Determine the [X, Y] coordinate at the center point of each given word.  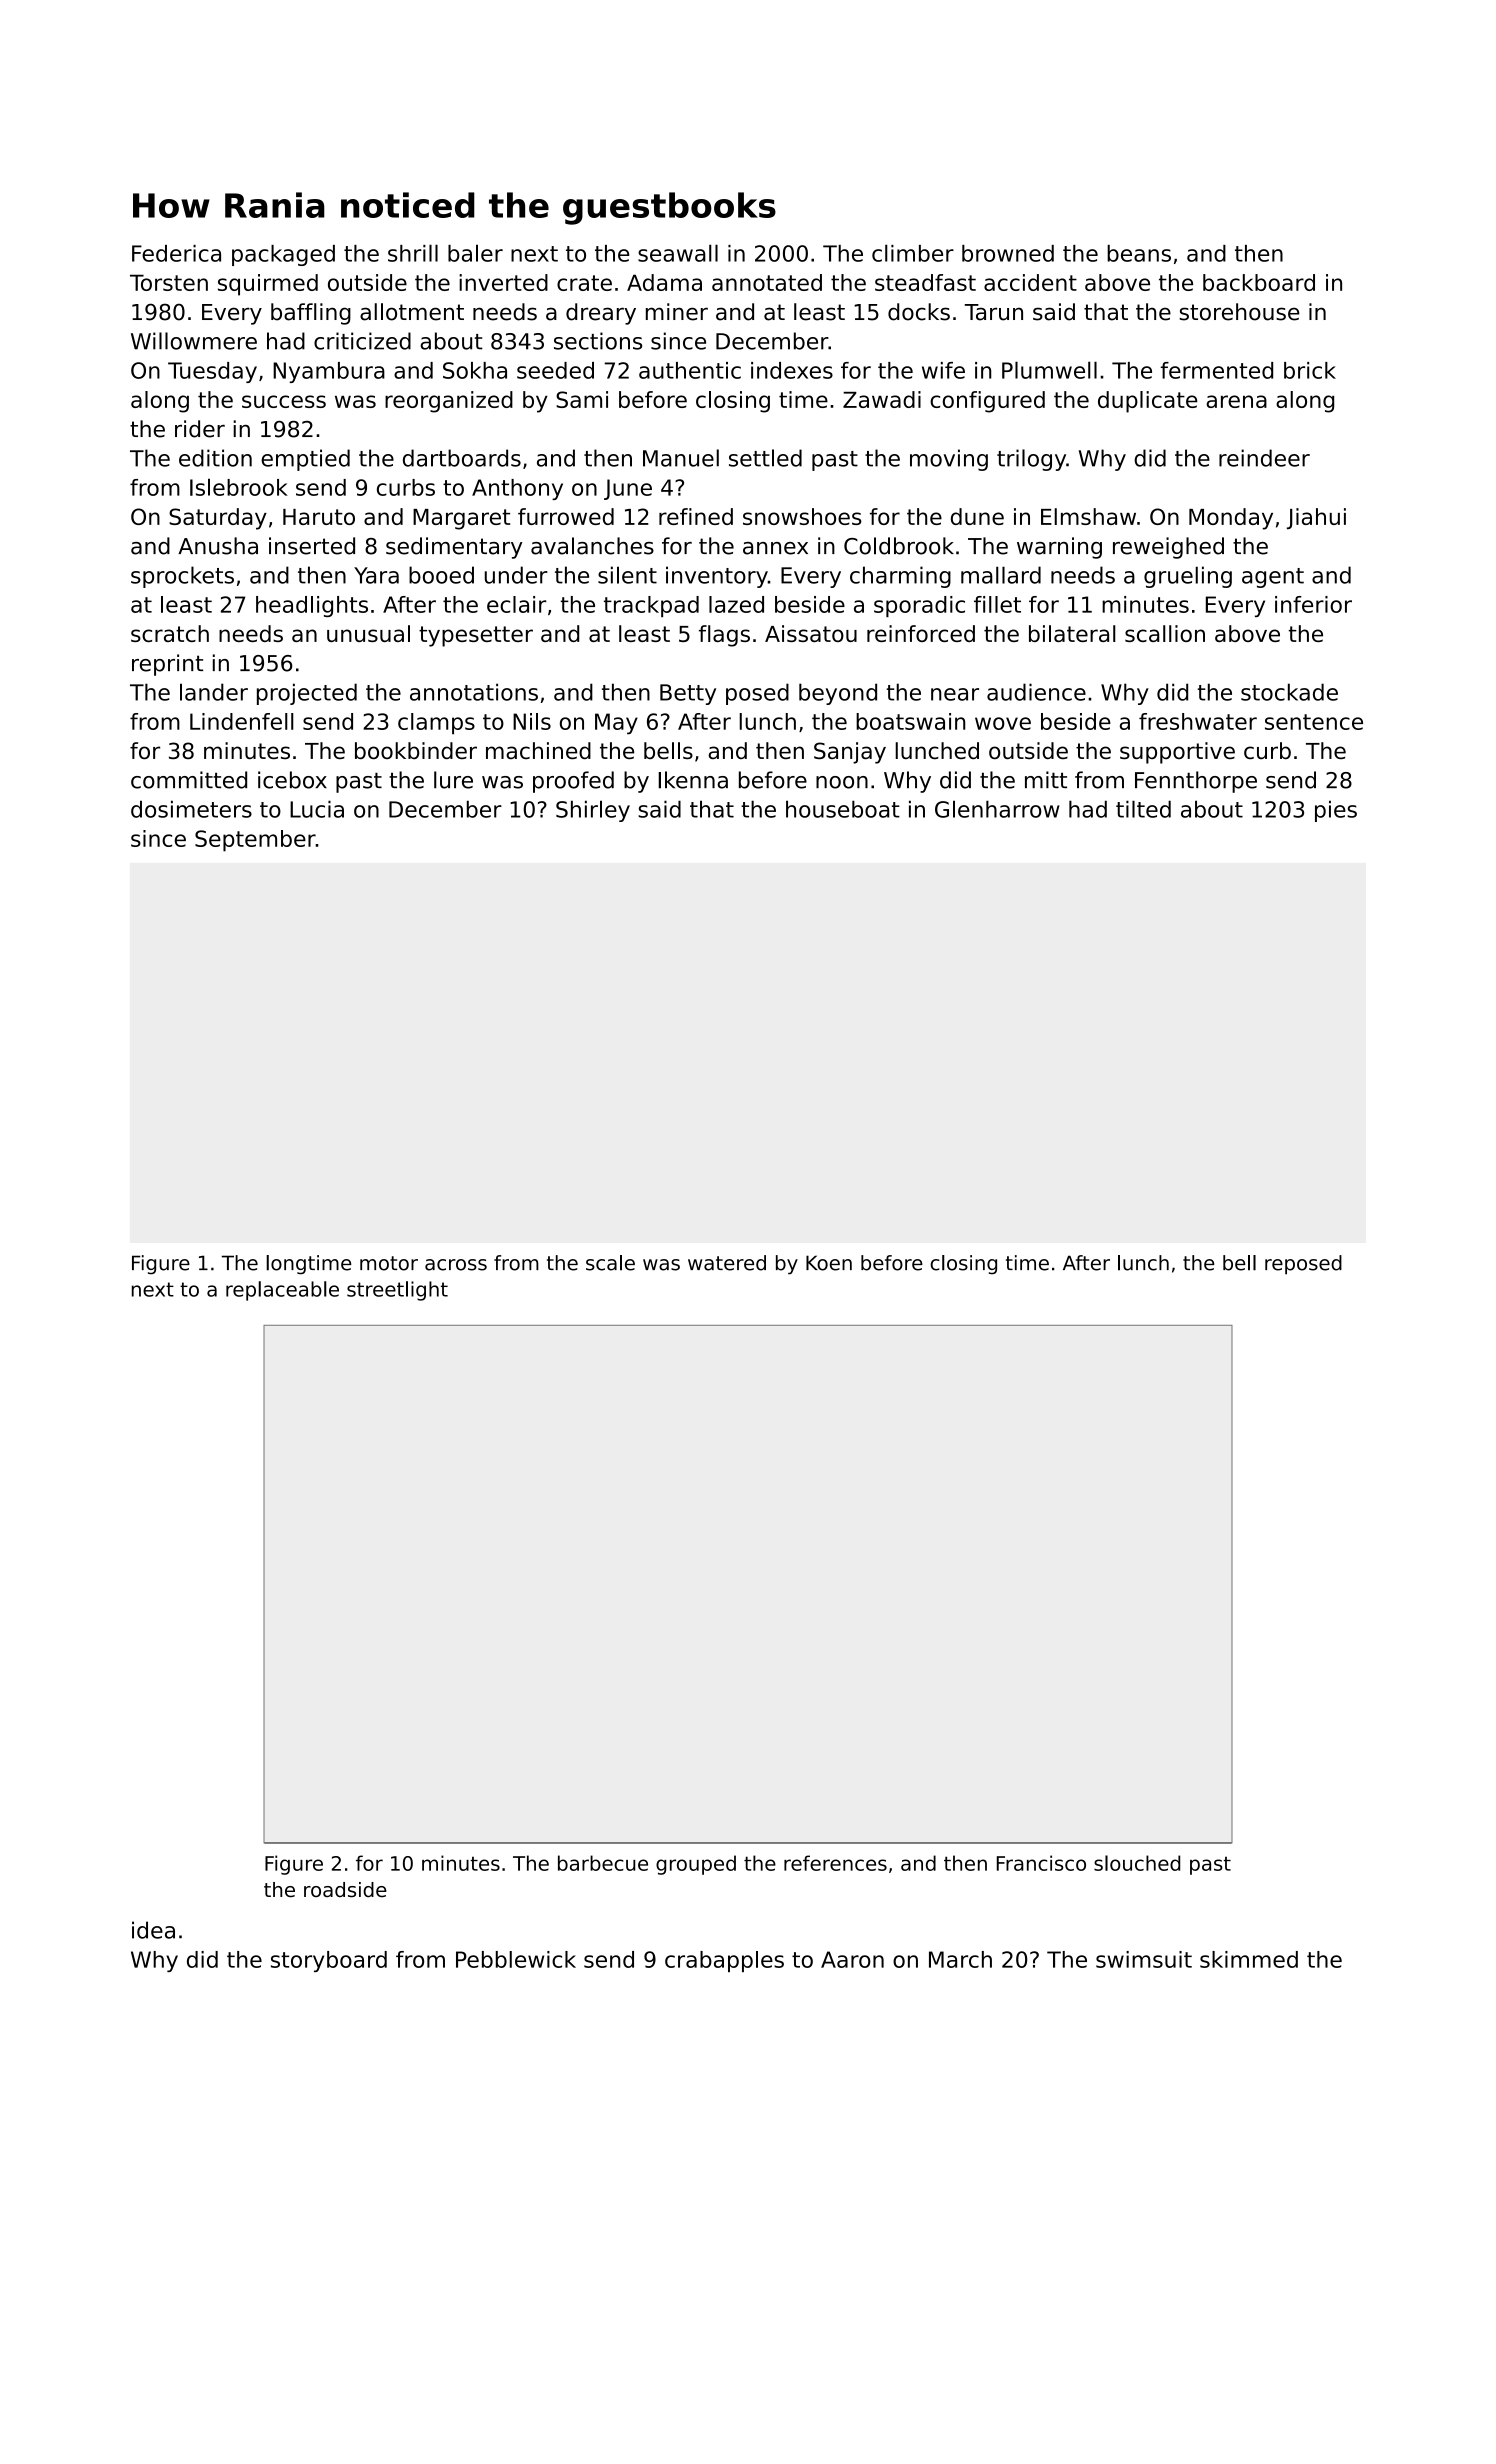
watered [727, 1263]
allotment [412, 312]
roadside [345, 1890]
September [255, 841]
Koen [829, 1263]
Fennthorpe [1196, 782]
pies [1336, 811]
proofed [573, 782]
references [835, 1863]
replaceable [282, 1291]
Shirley [593, 811]
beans [1139, 253]
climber [913, 253]
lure [453, 780]
